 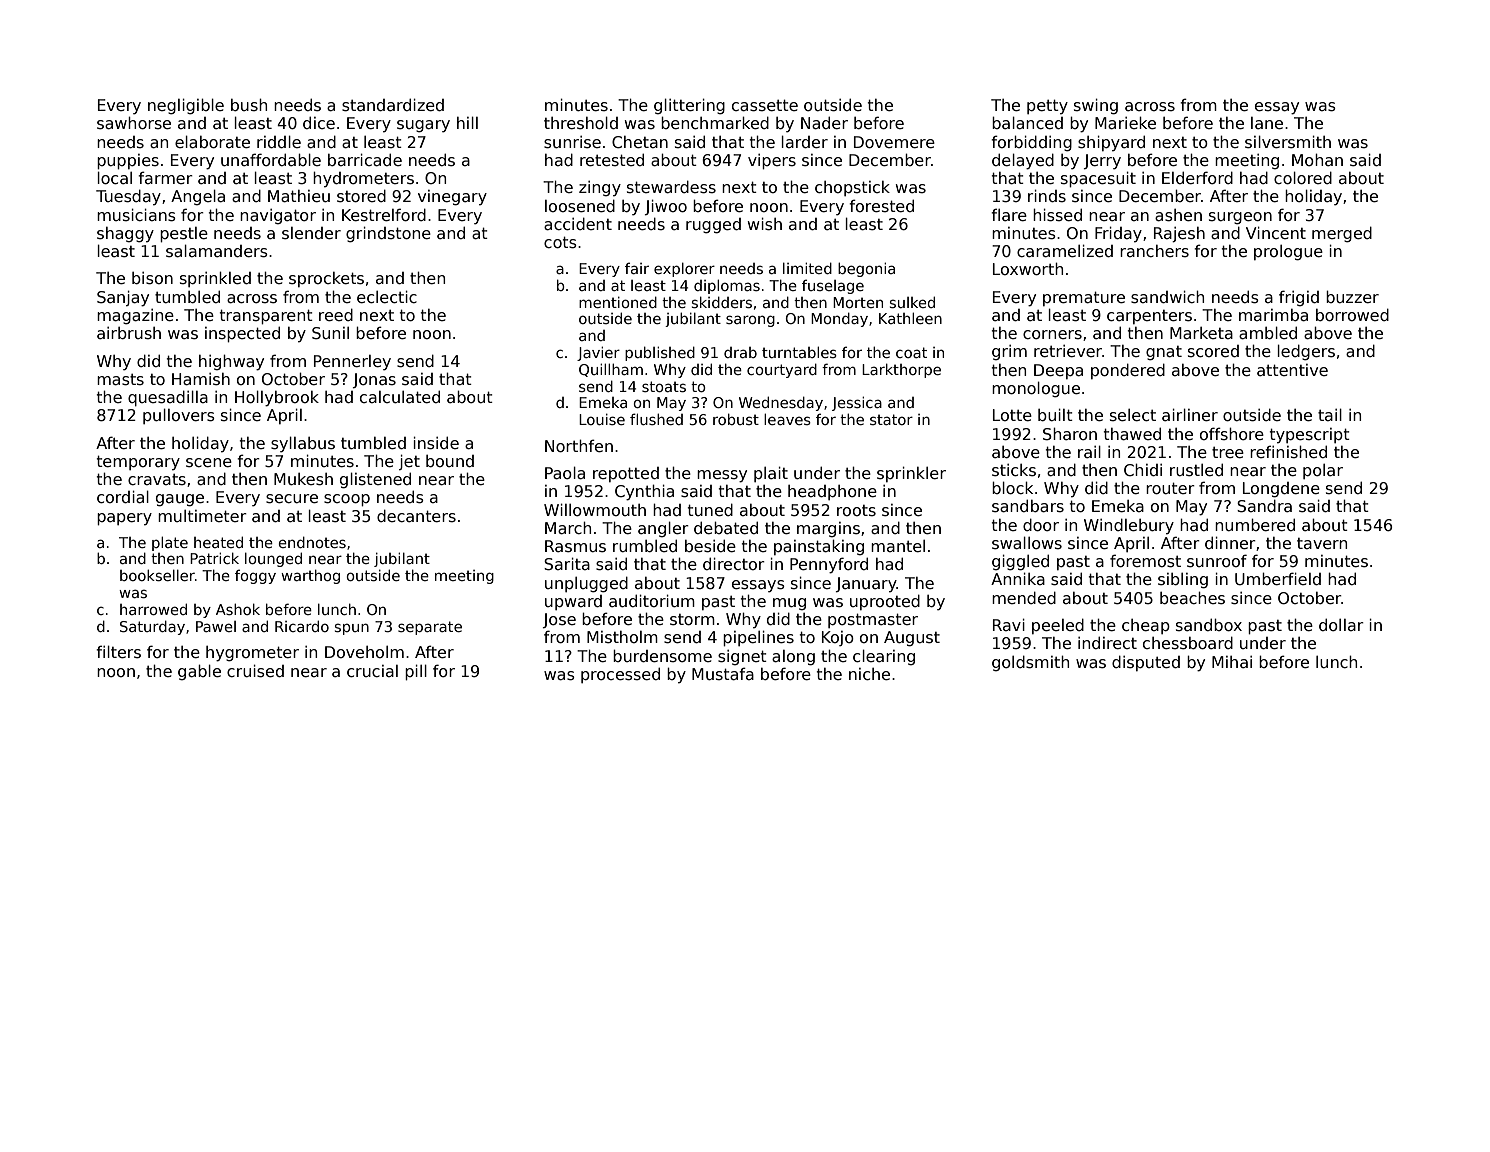 What do you see at coordinates (1317, 159) in the document?
I see `Mohan` at bounding box center [1317, 159].
